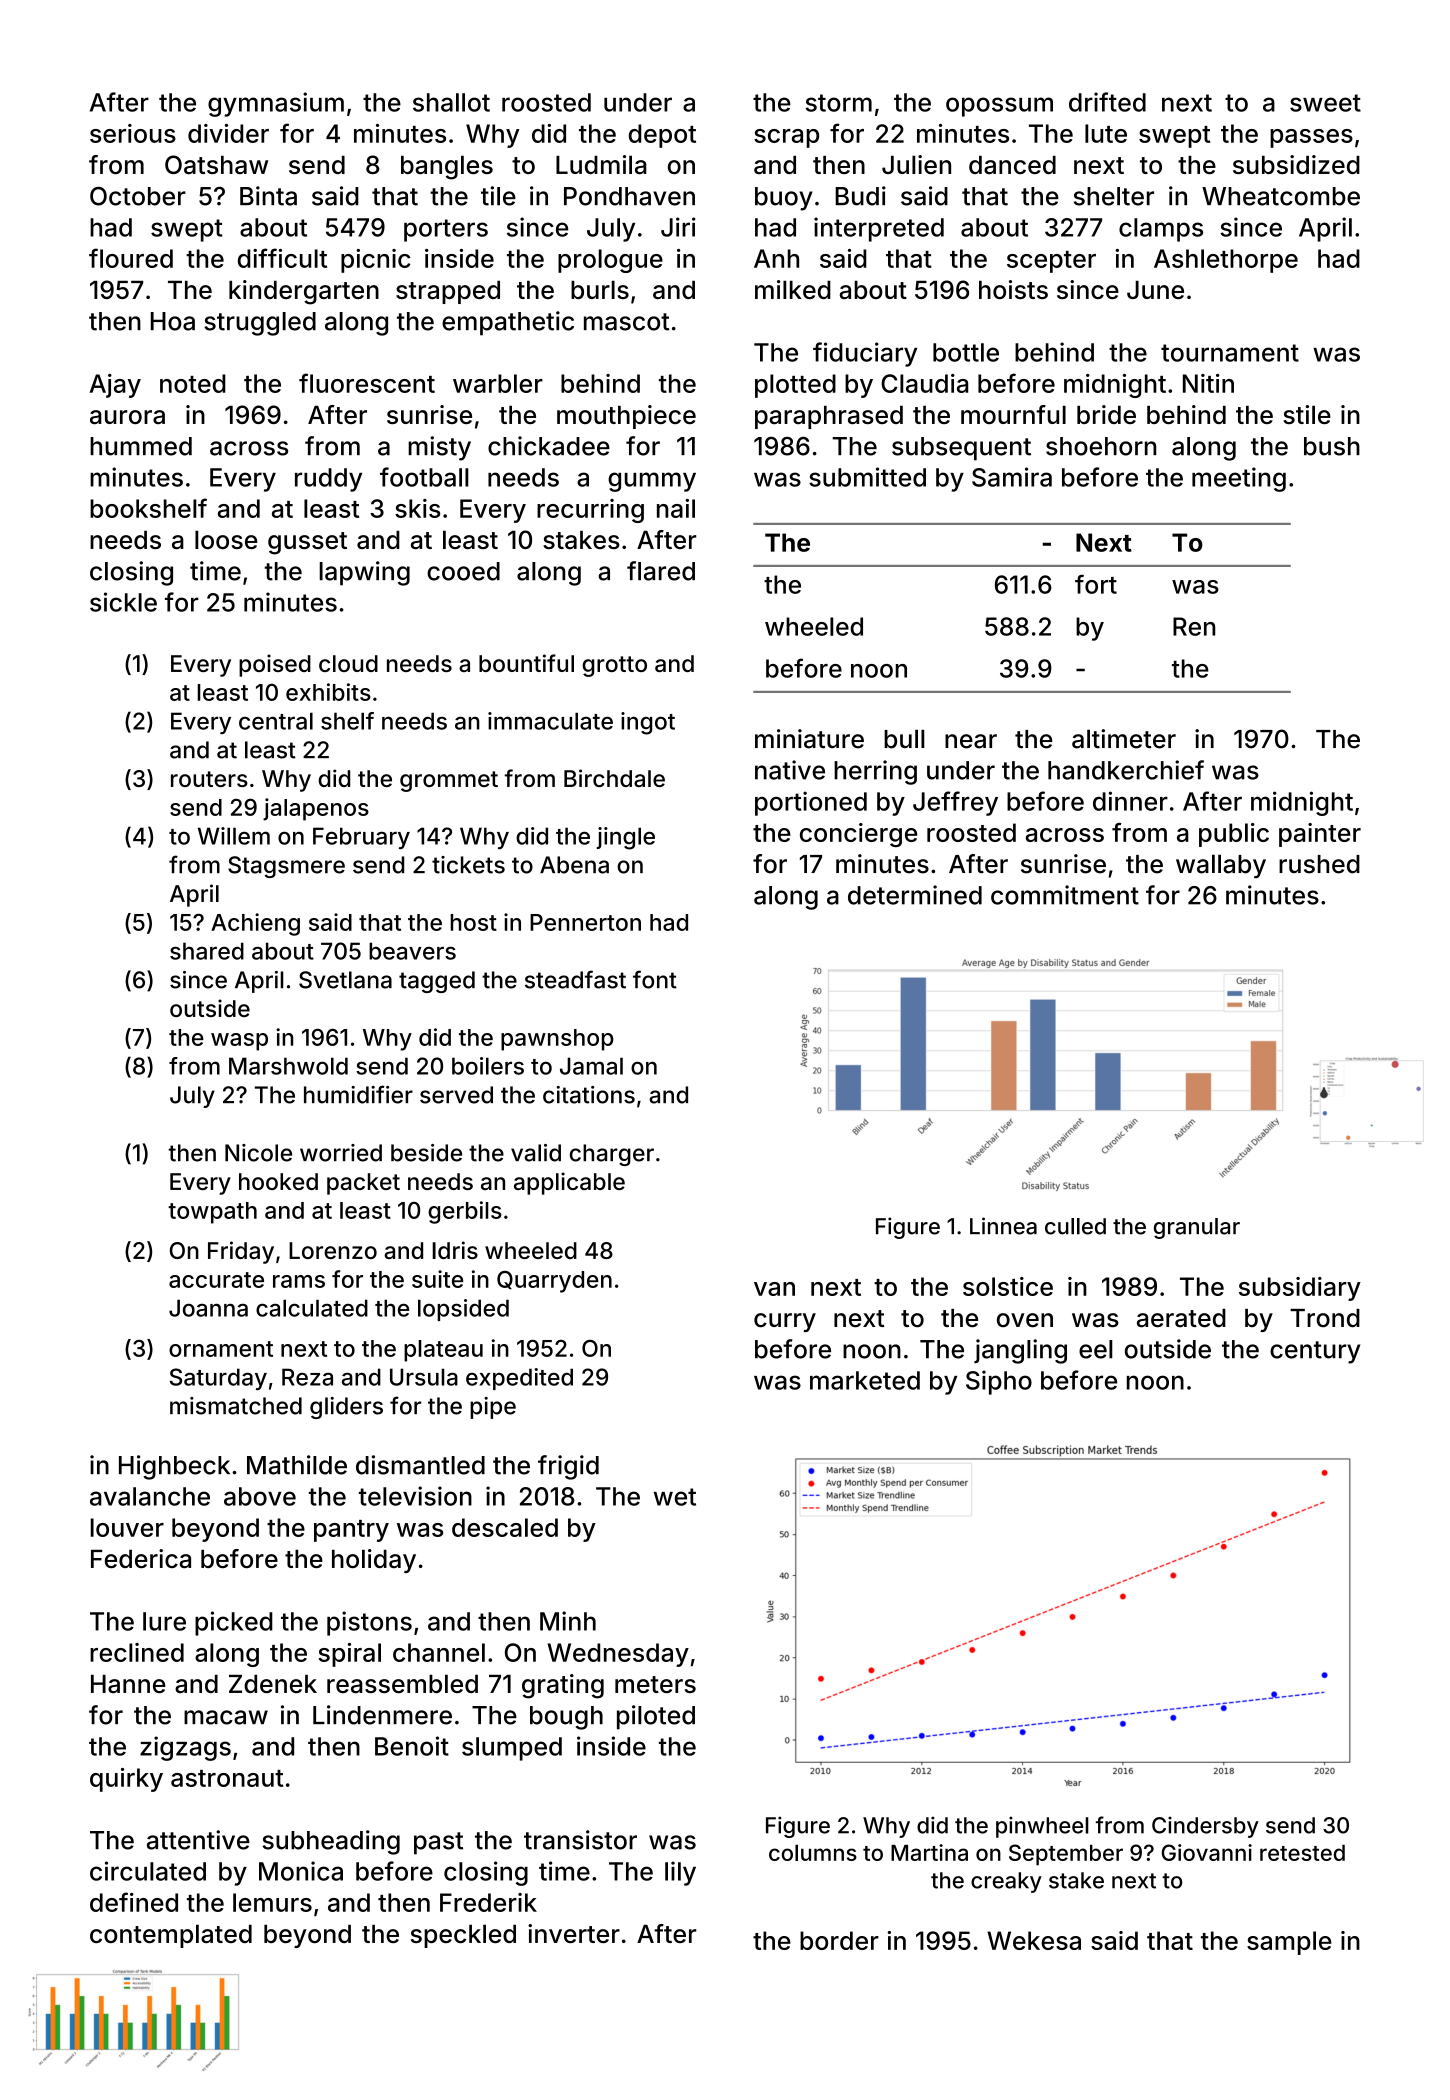  I want to click on subsidiary, so click(1300, 1289).
